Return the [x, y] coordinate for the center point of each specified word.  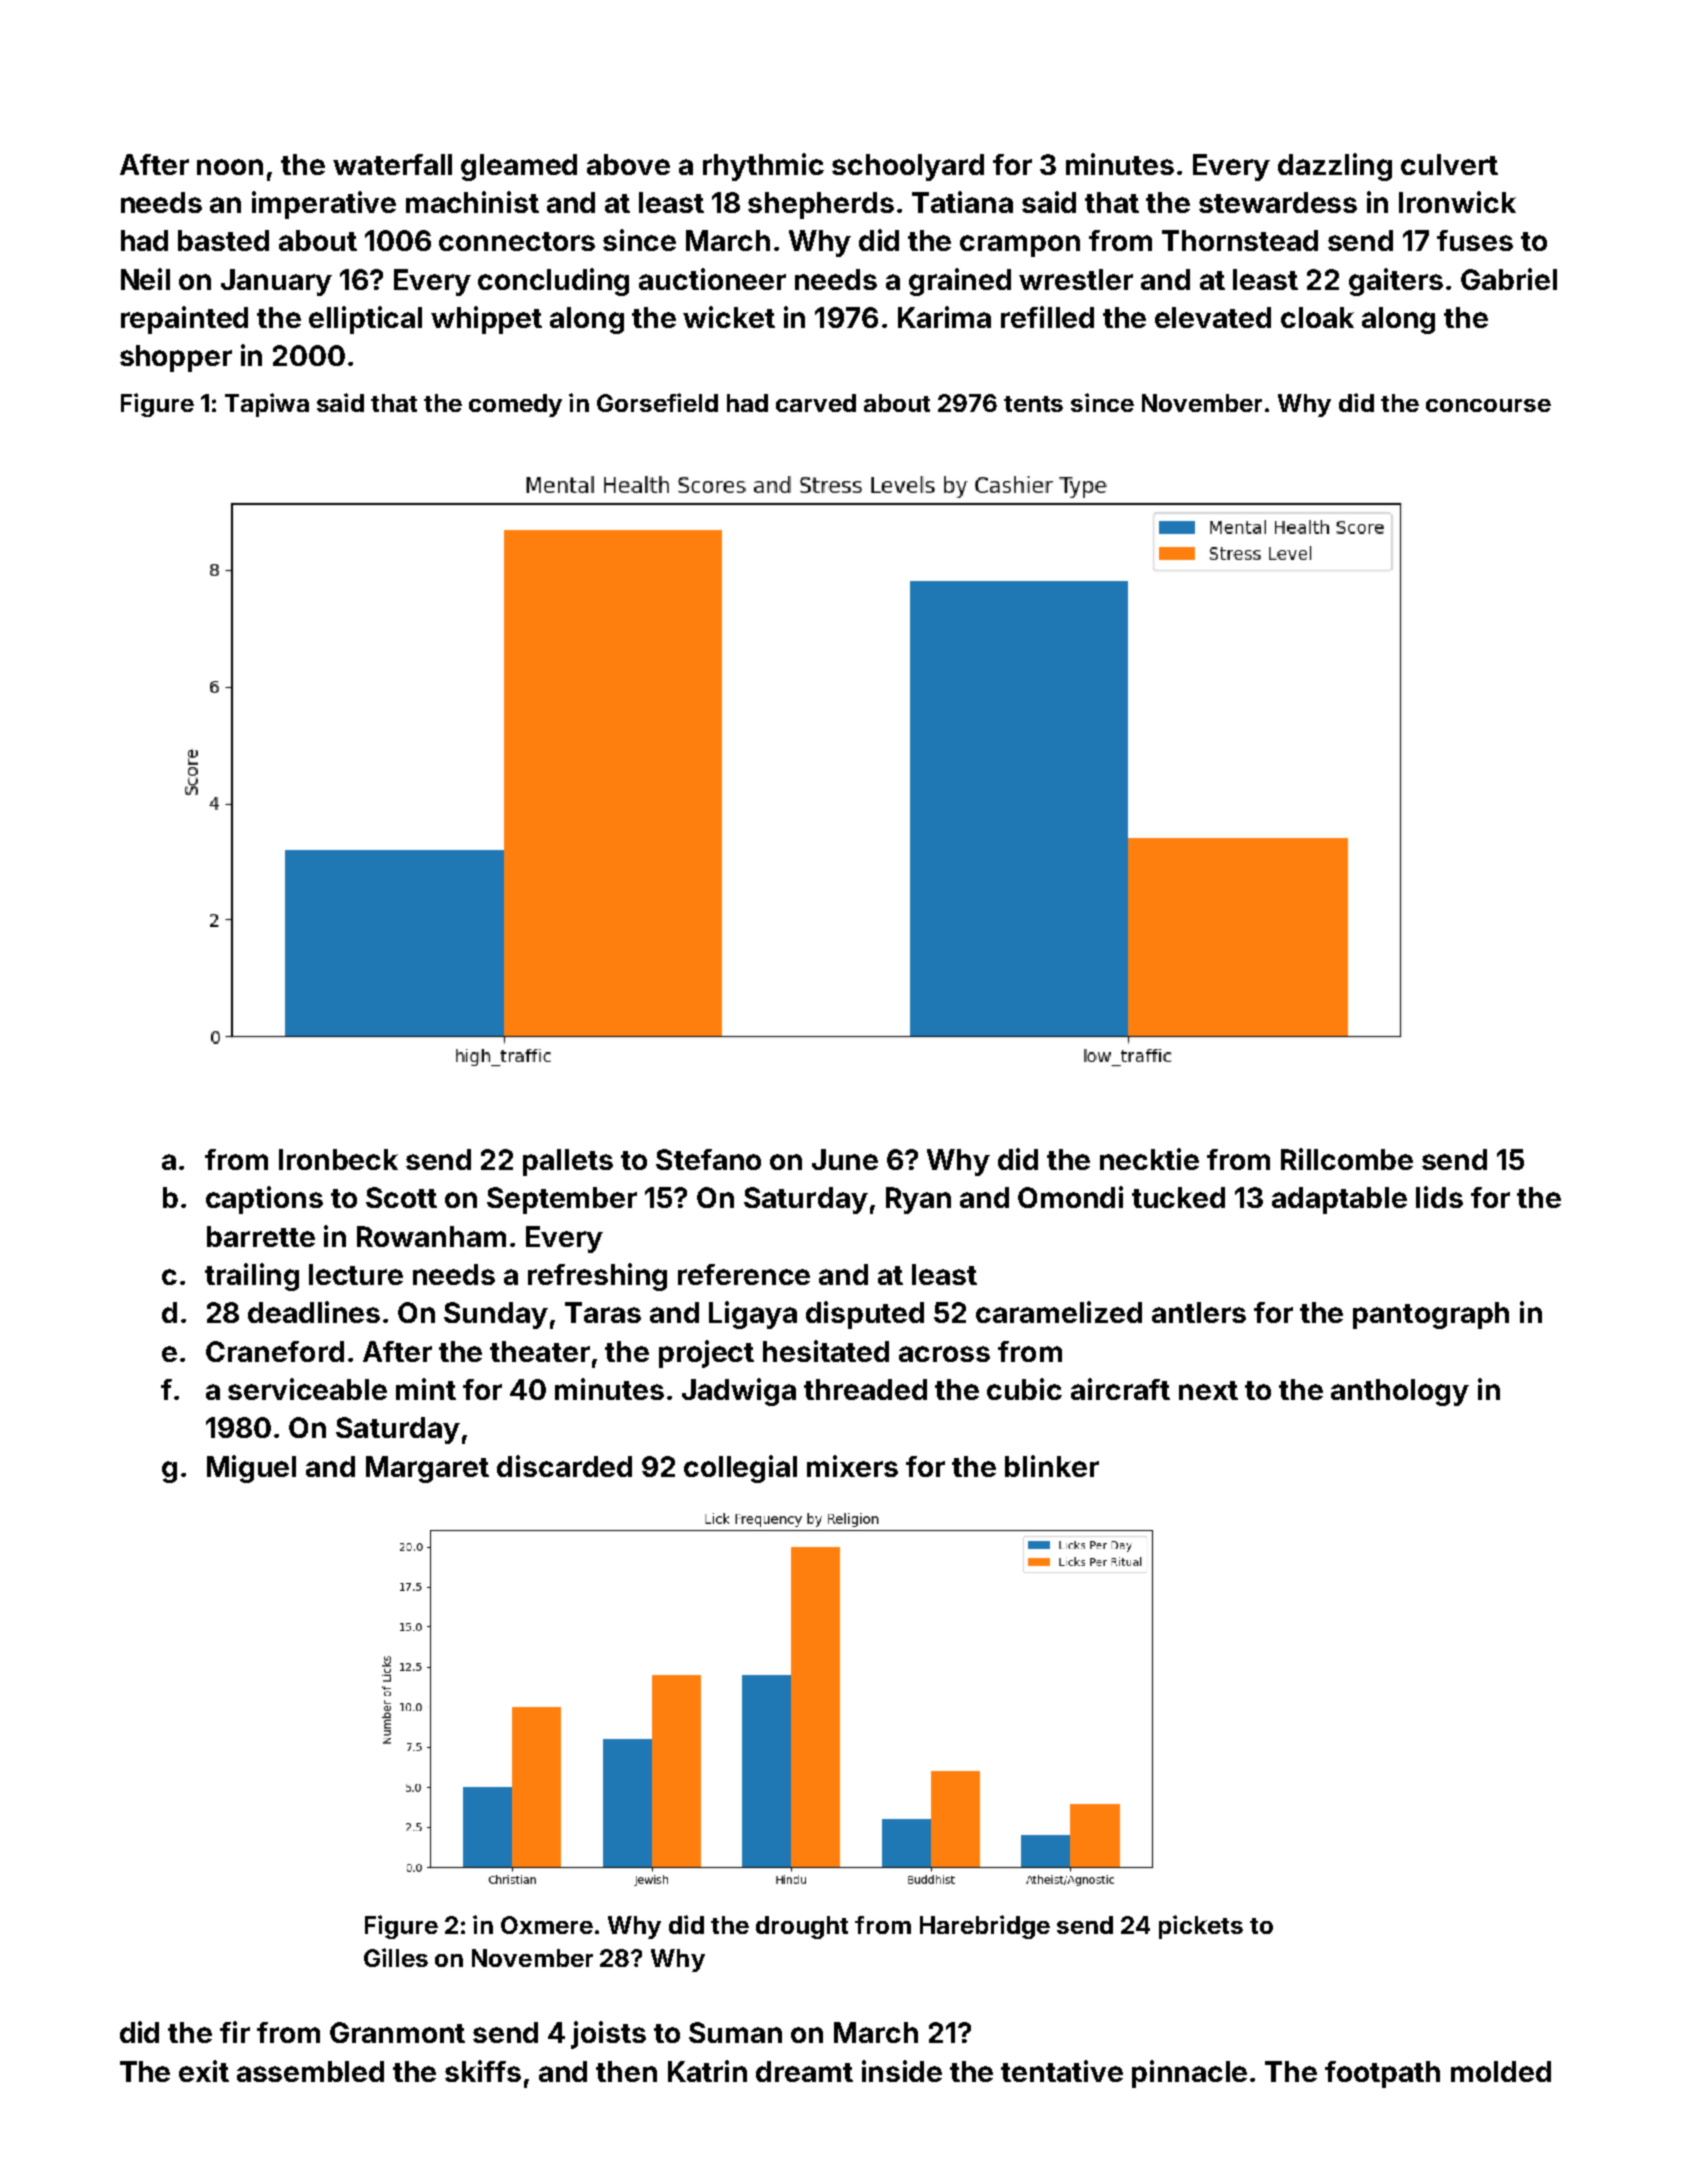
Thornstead [1240, 240]
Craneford [275, 1351]
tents [1033, 404]
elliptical [365, 320]
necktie [1149, 1159]
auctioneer [712, 279]
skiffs [483, 2071]
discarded [564, 1466]
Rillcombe [1347, 1159]
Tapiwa [267, 405]
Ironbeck [338, 1159]
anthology [1400, 1392]
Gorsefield [657, 402]
